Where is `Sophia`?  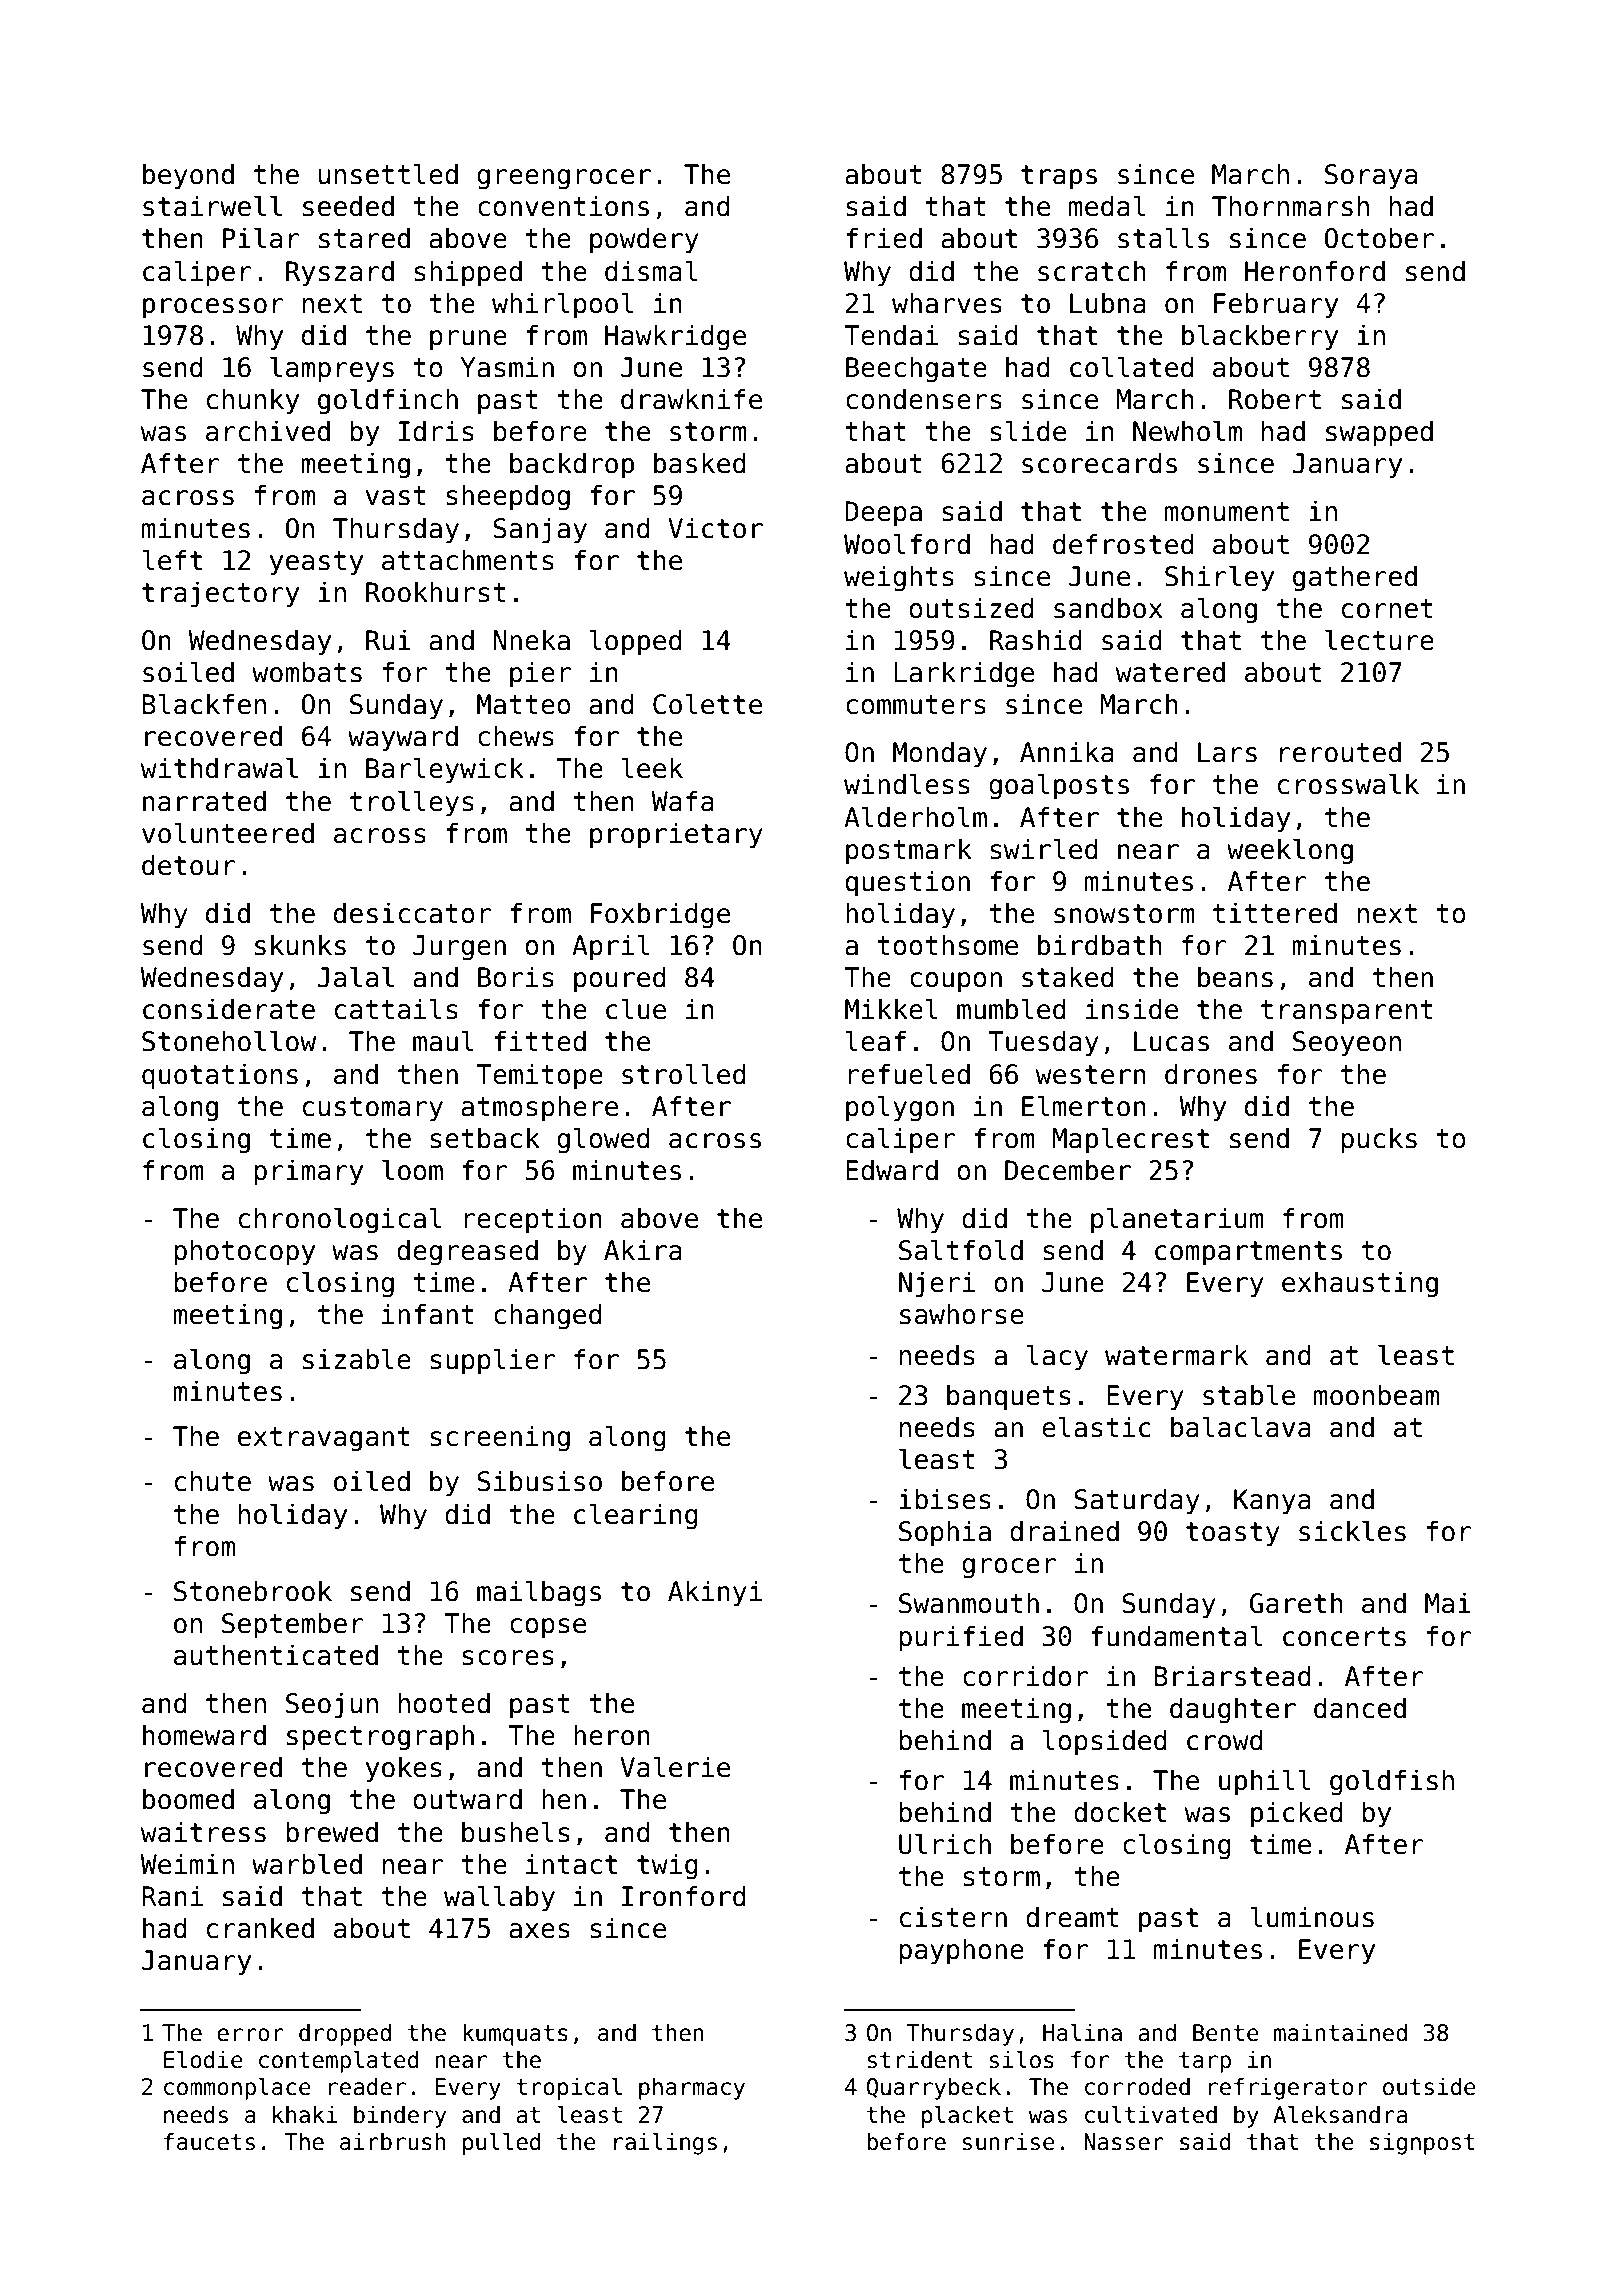
Sophia is located at coordinates (945, 1533).
